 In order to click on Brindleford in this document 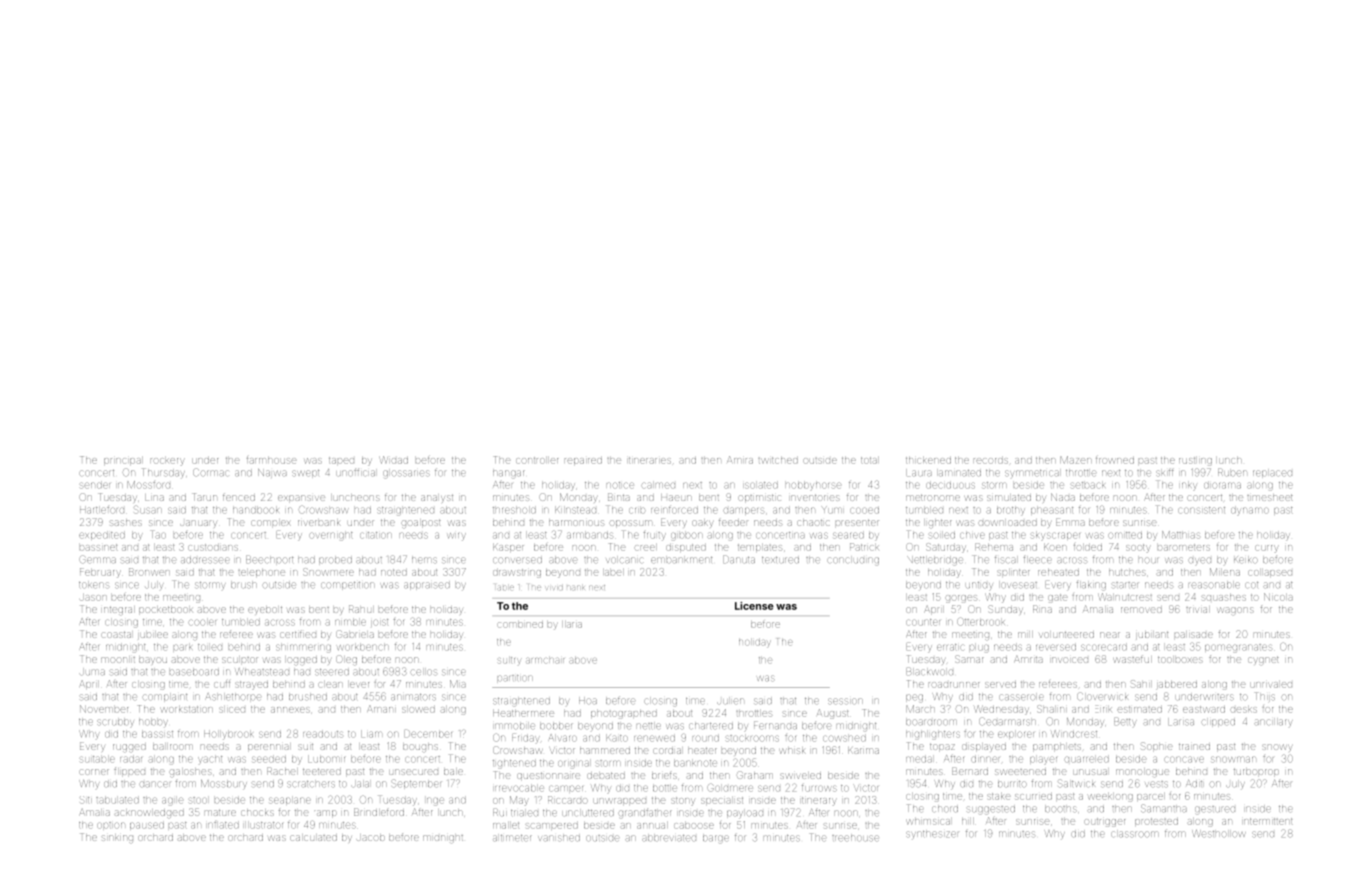, I will do `click(379, 812)`.
